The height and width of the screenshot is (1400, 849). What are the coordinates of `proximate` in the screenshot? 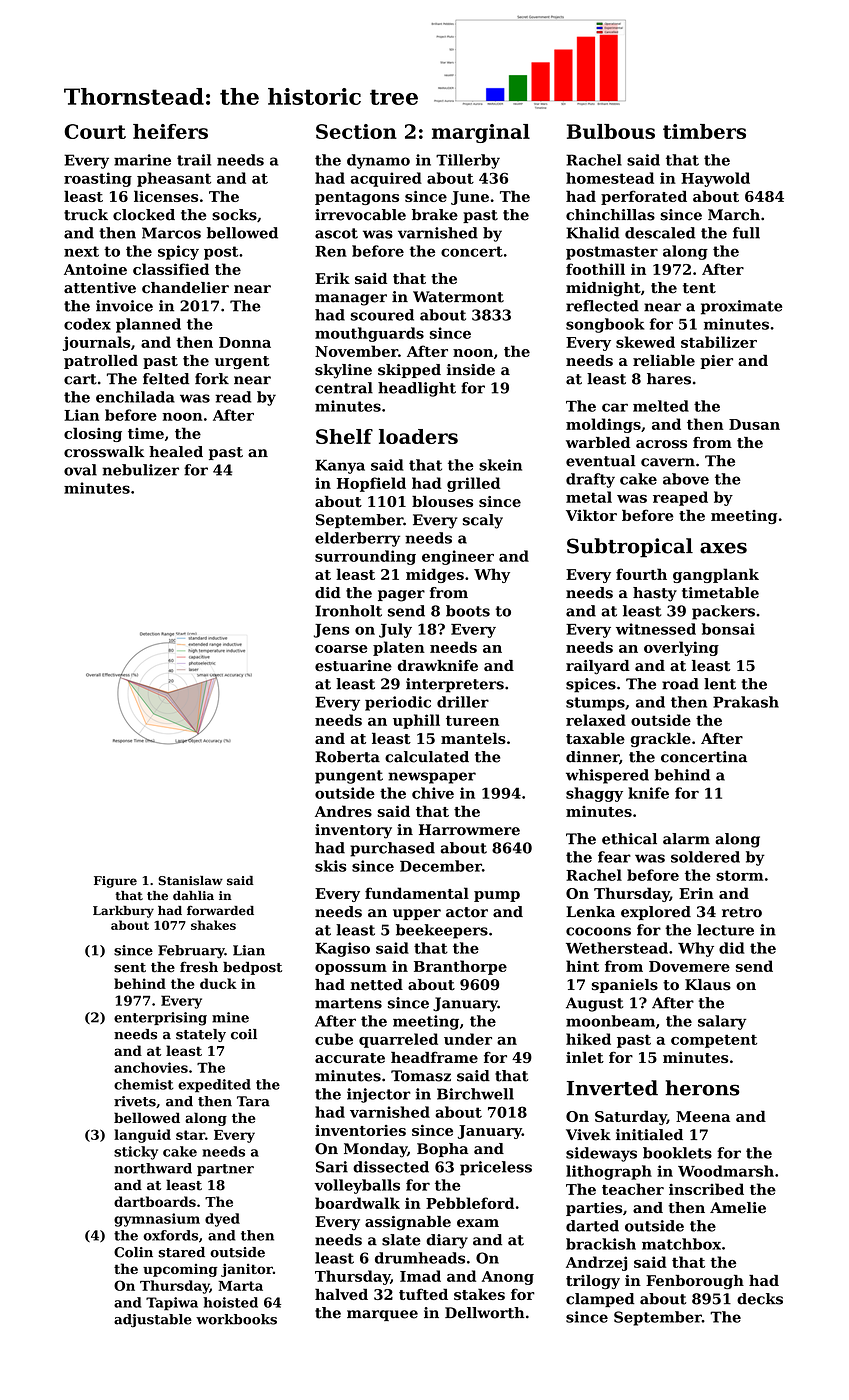 It's located at (741, 307).
